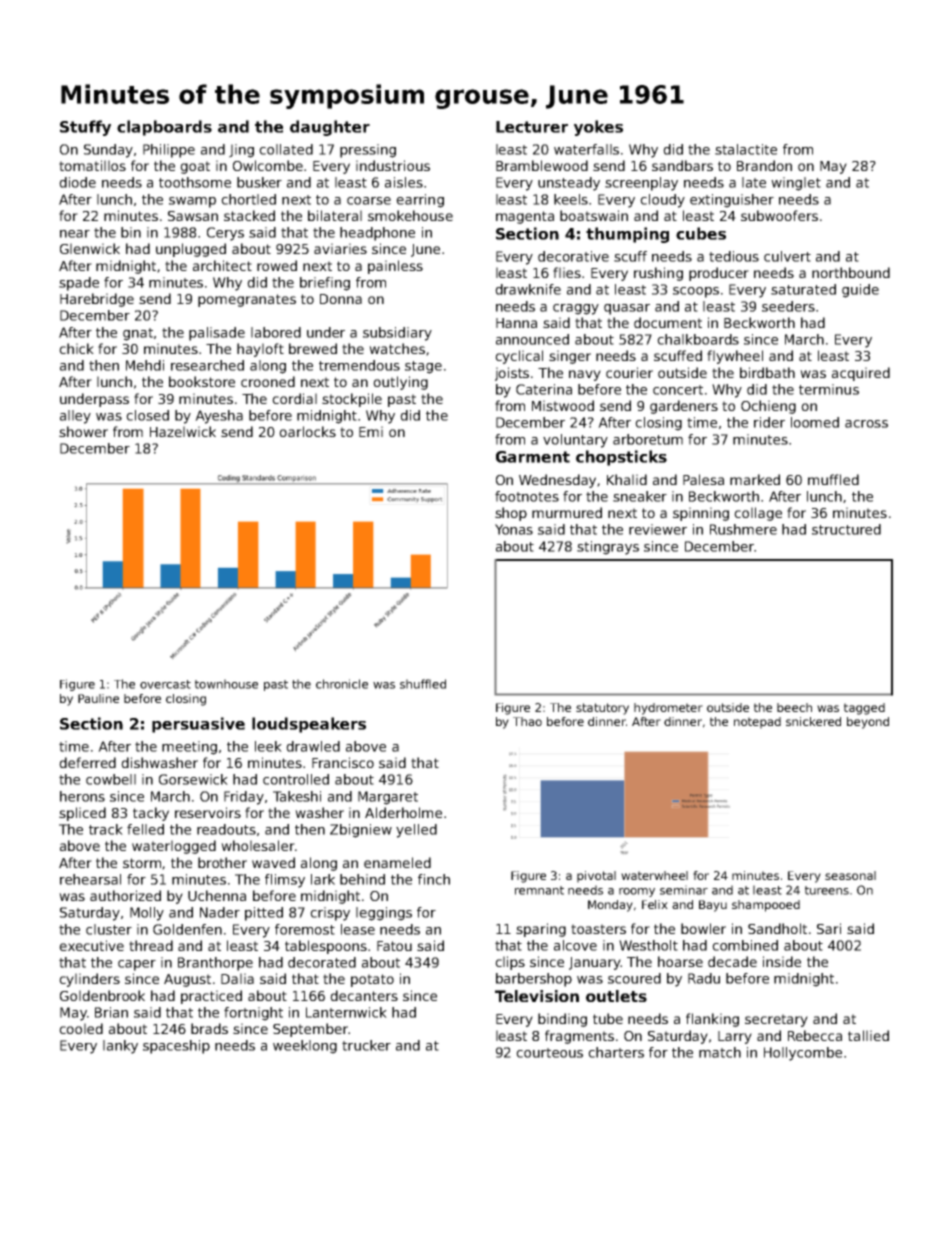 Image resolution: width=952 pixels, height=1233 pixels. I want to click on weeklong, so click(305, 1047).
